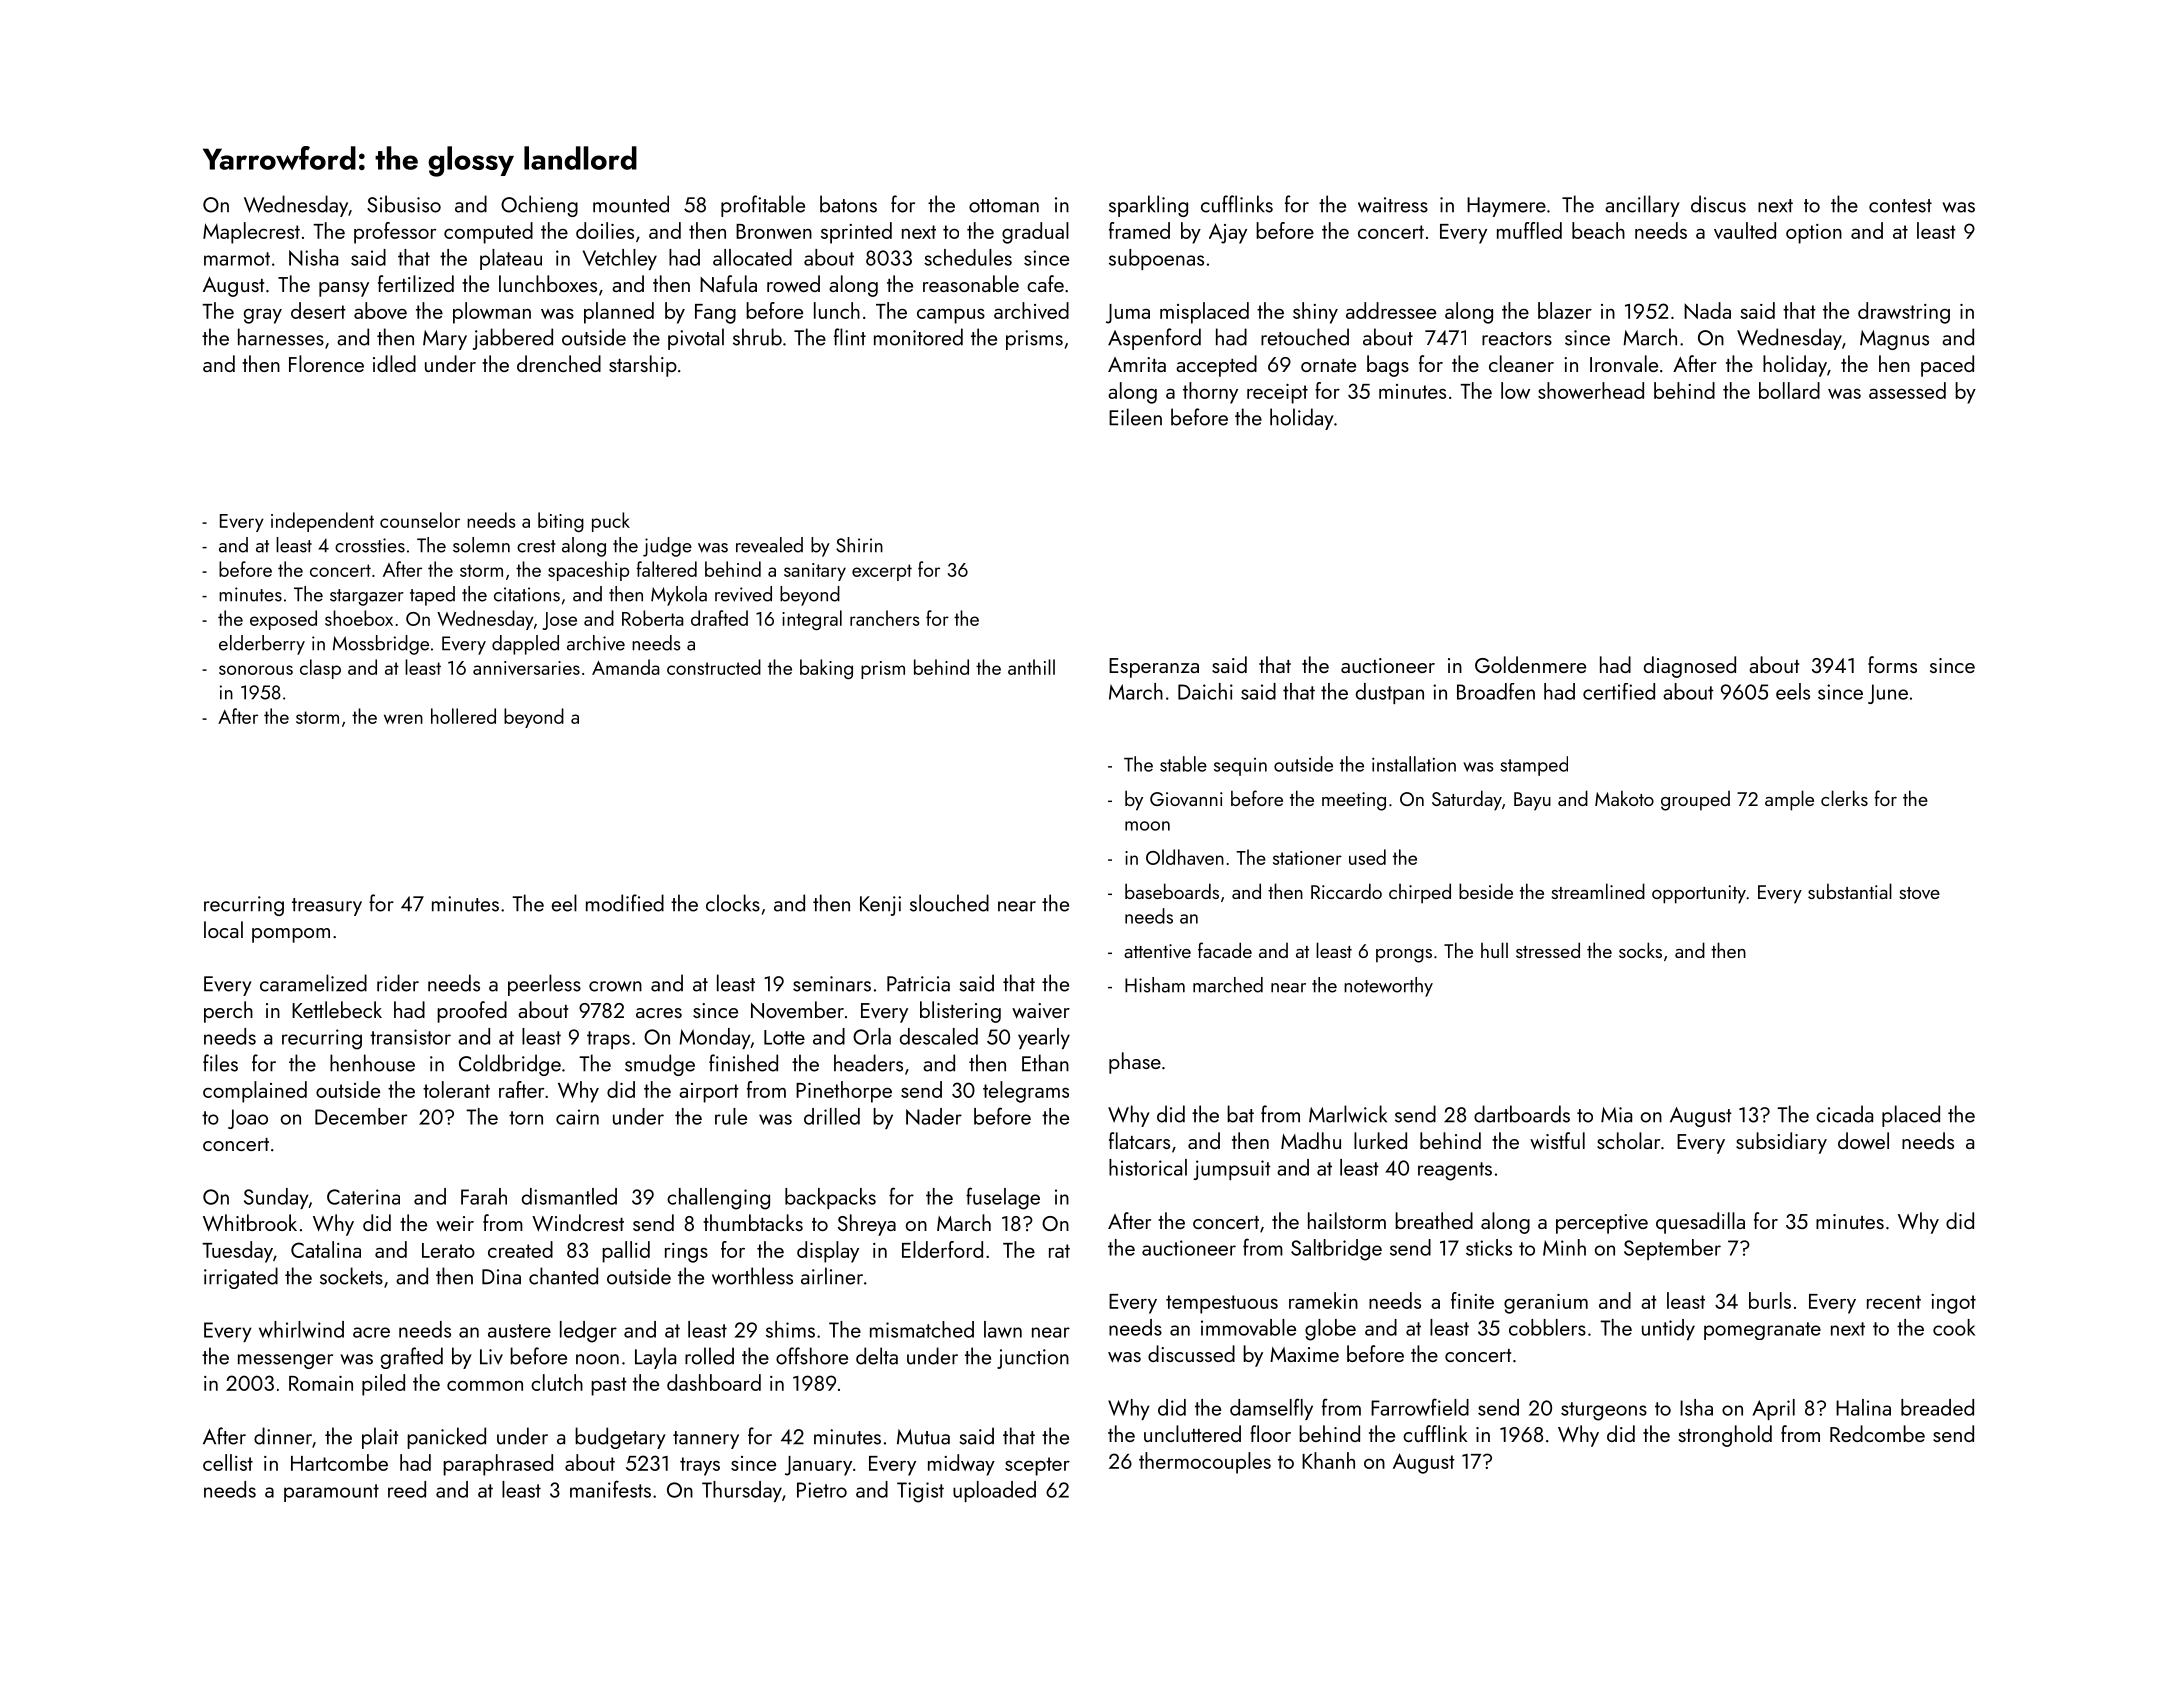  I want to click on irrigated, so click(241, 1278).
